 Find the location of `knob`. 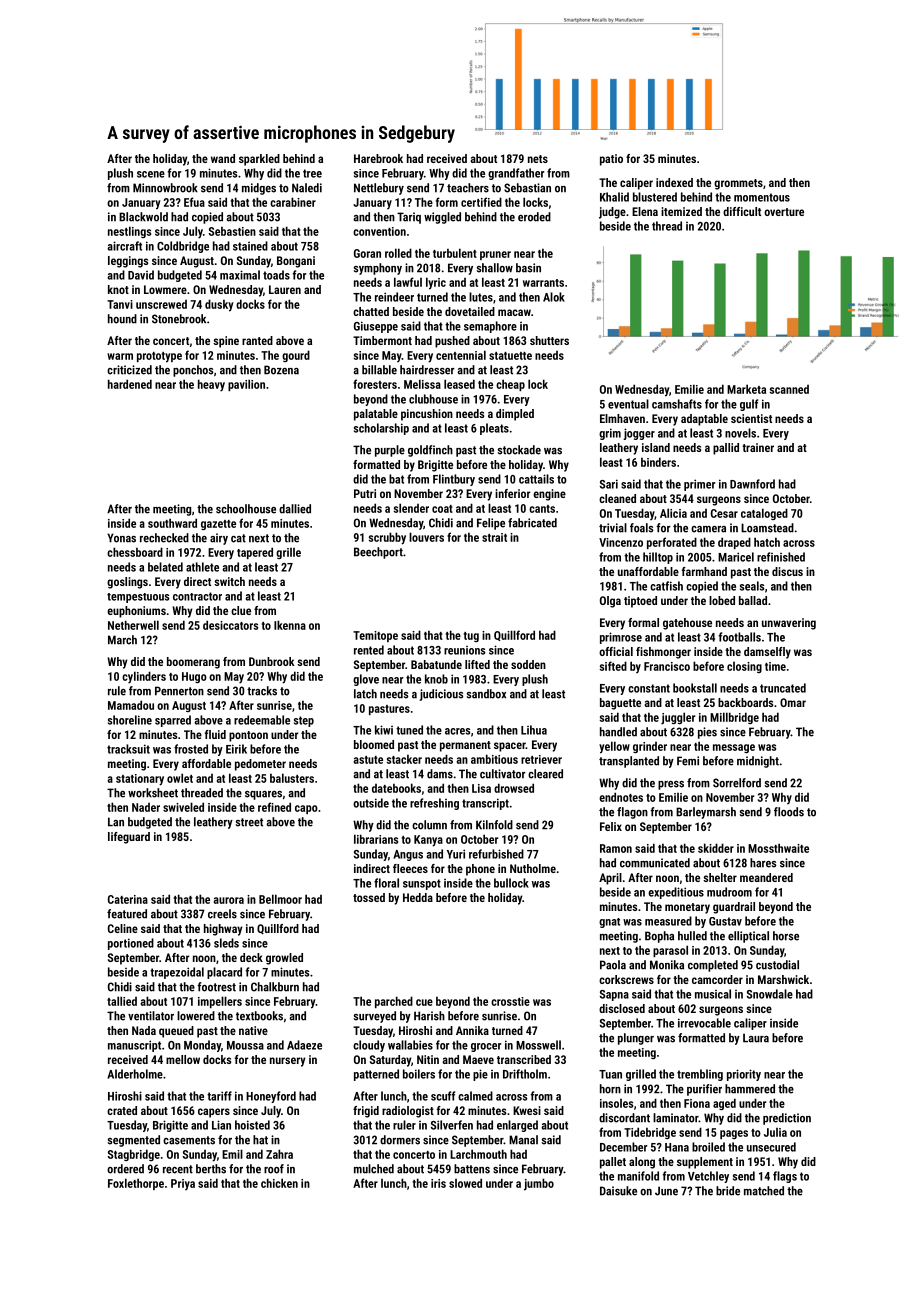

knob is located at coordinates (436, 679).
